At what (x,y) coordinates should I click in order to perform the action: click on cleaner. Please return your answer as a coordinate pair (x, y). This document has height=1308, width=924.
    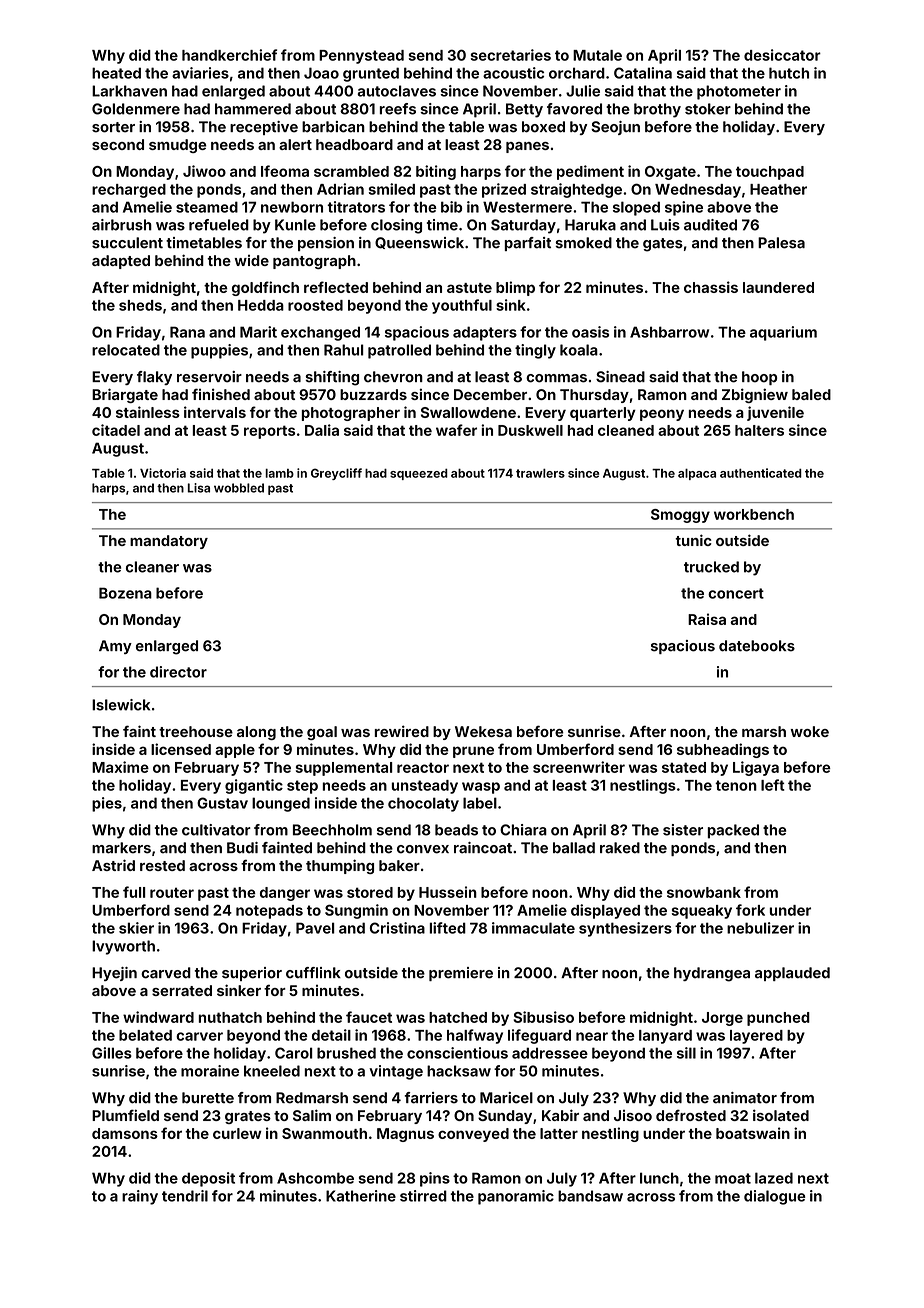
    Looking at the image, I should click on (152, 567).
